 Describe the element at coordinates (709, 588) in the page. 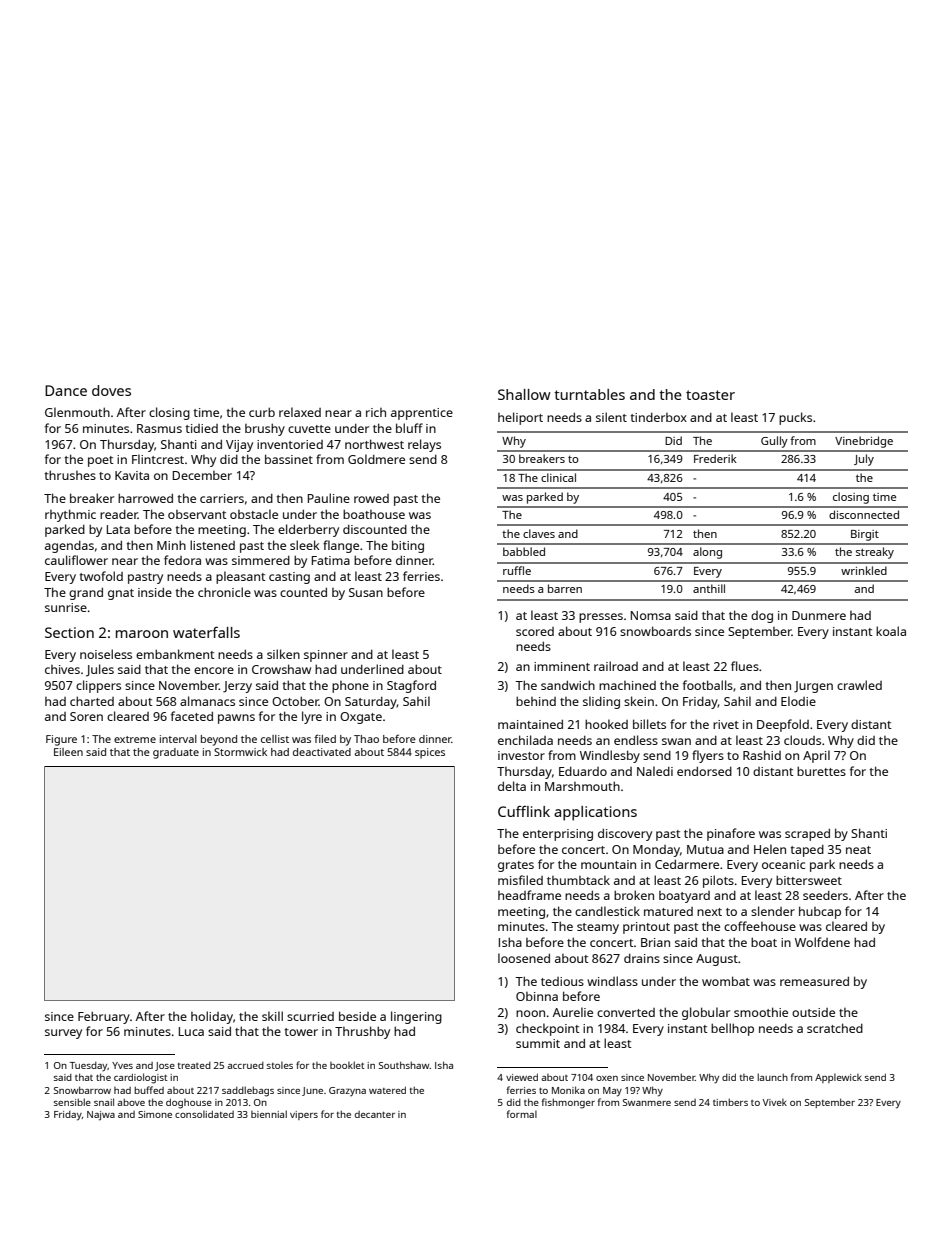

I see `anthill` at that location.
